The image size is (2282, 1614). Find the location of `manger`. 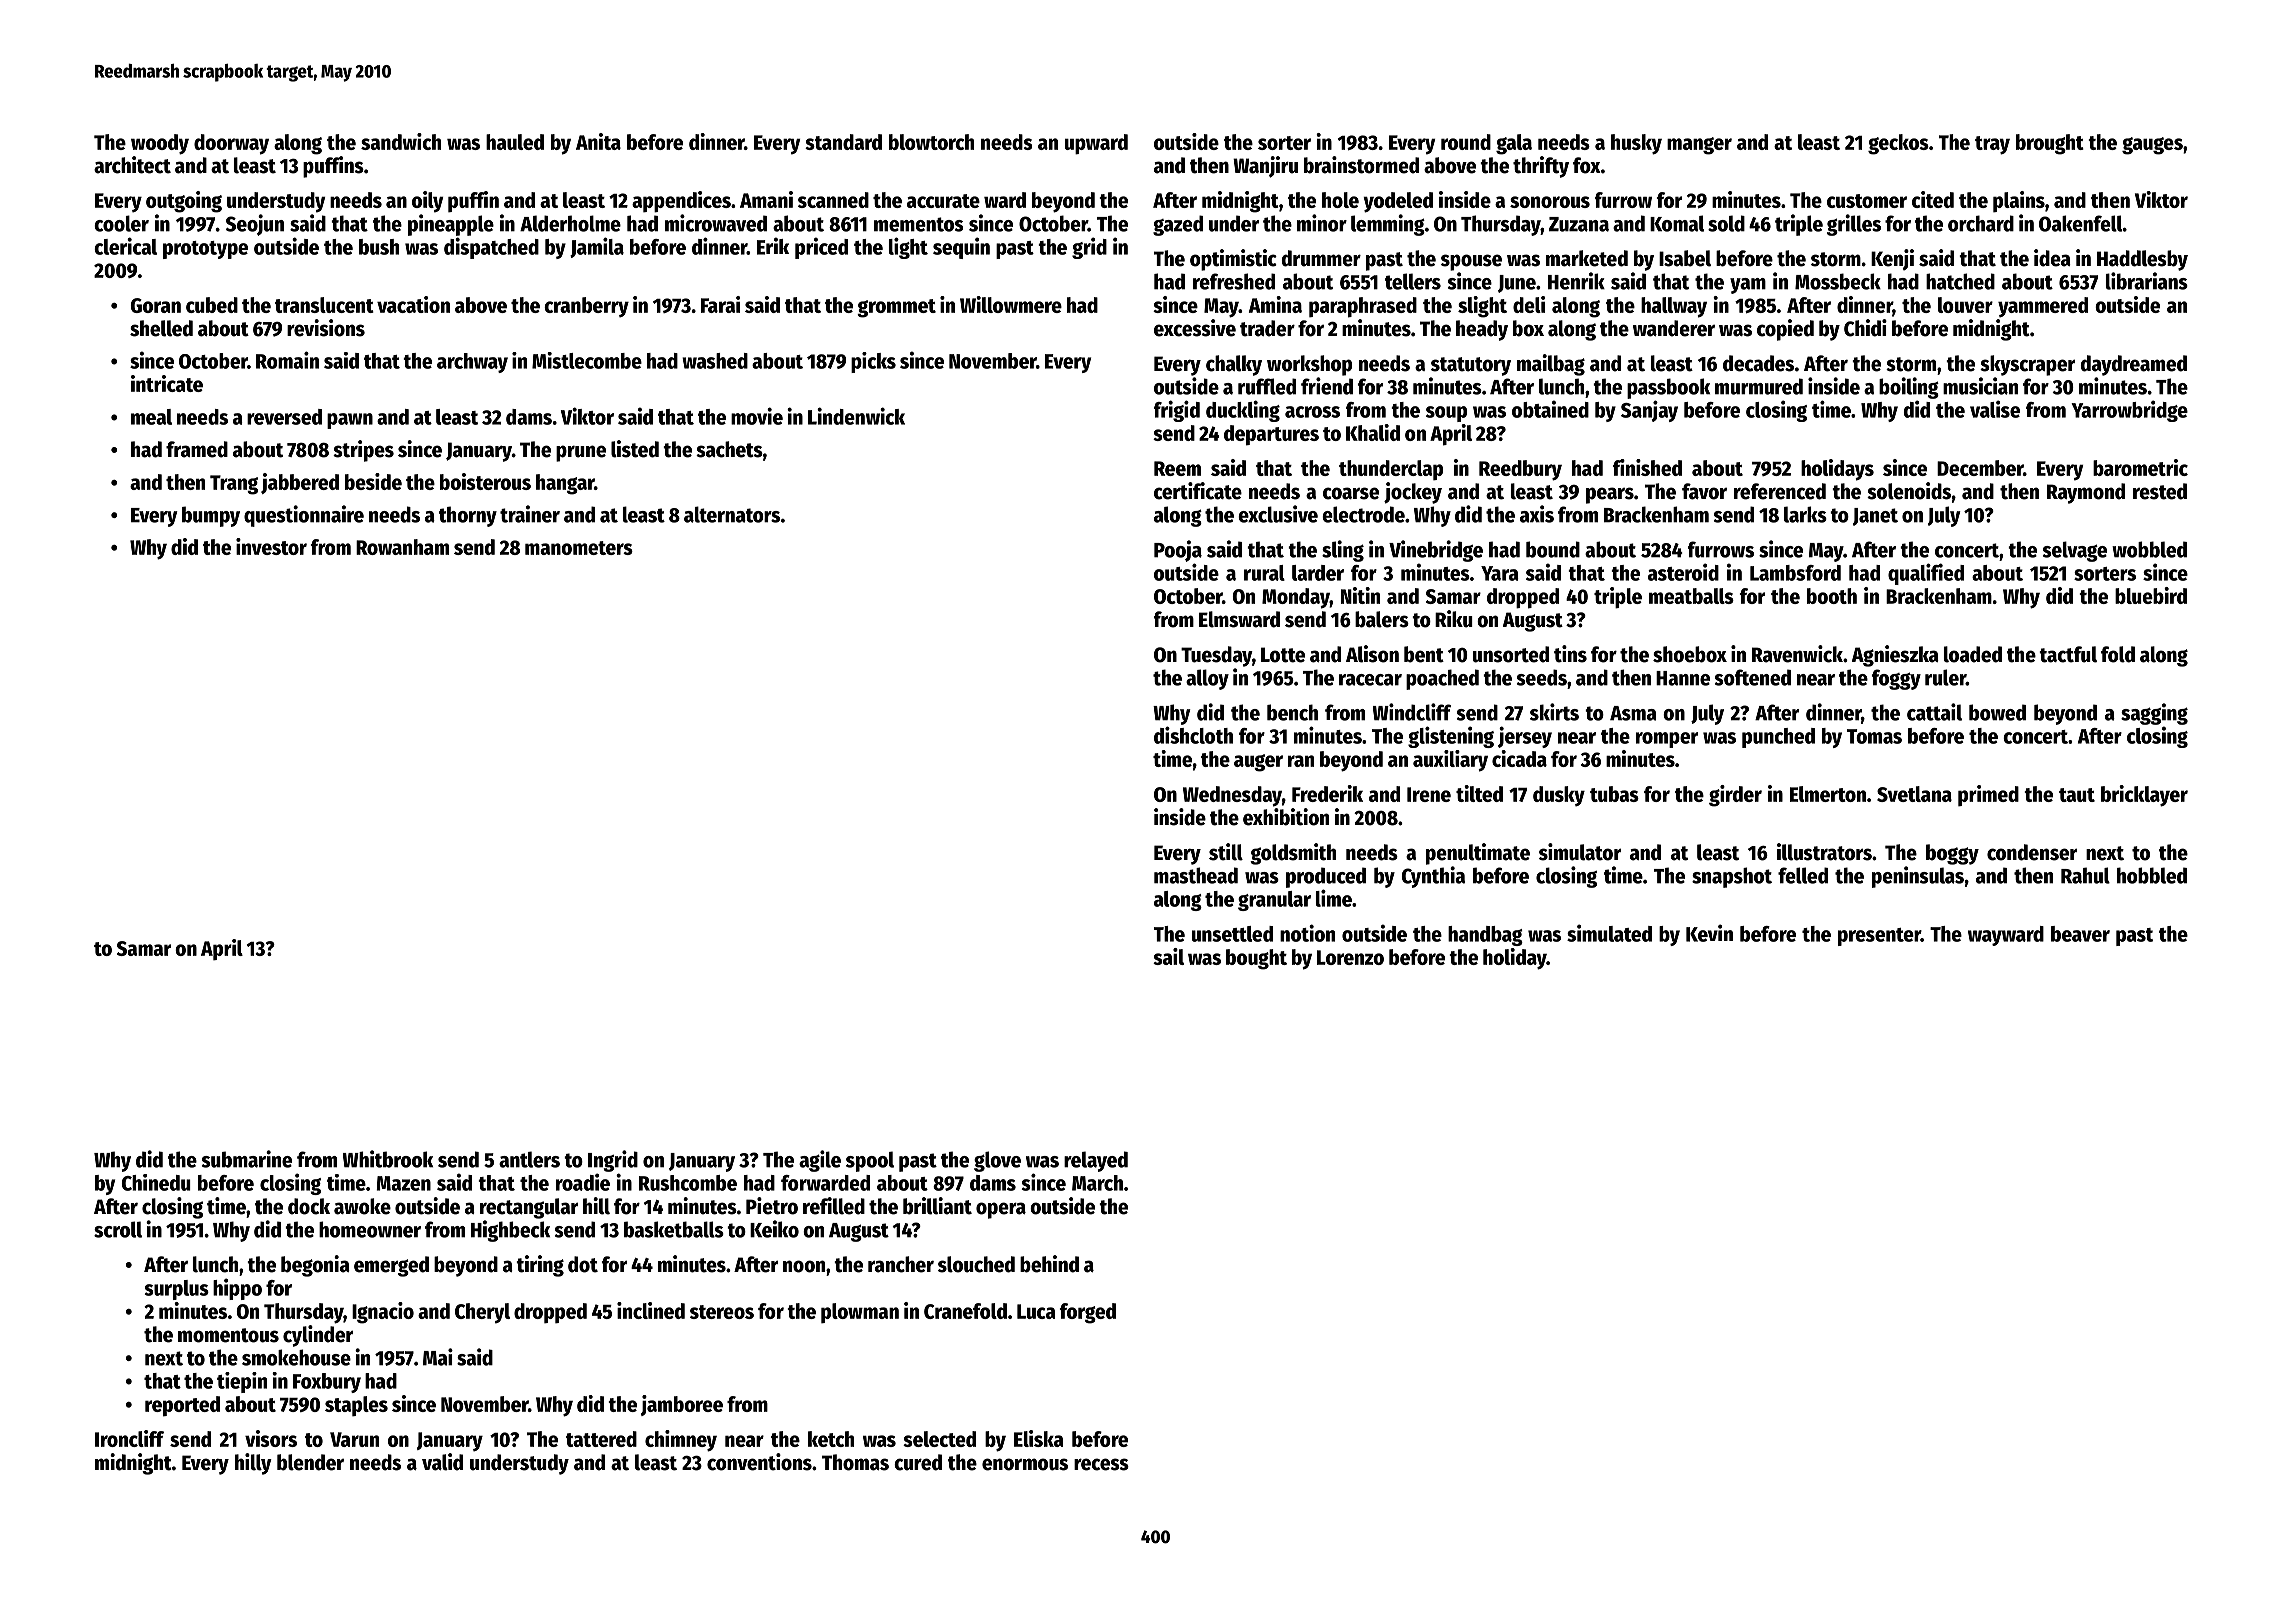

manger is located at coordinates (1699, 146).
